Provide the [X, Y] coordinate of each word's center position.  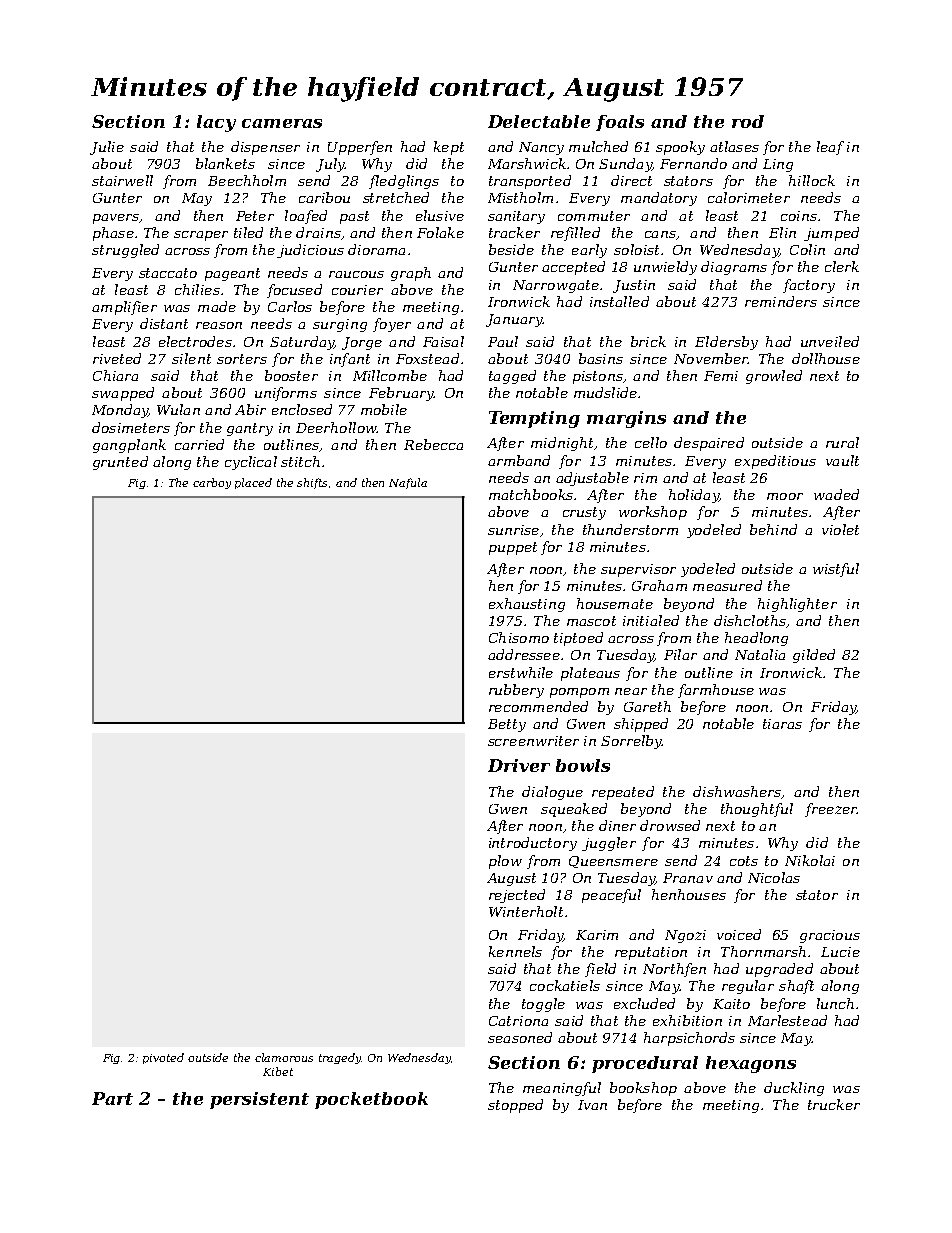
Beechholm [247, 180]
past [354, 217]
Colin [807, 249]
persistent [259, 1100]
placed [253, 483]
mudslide [605, 392]
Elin [782, 232]
